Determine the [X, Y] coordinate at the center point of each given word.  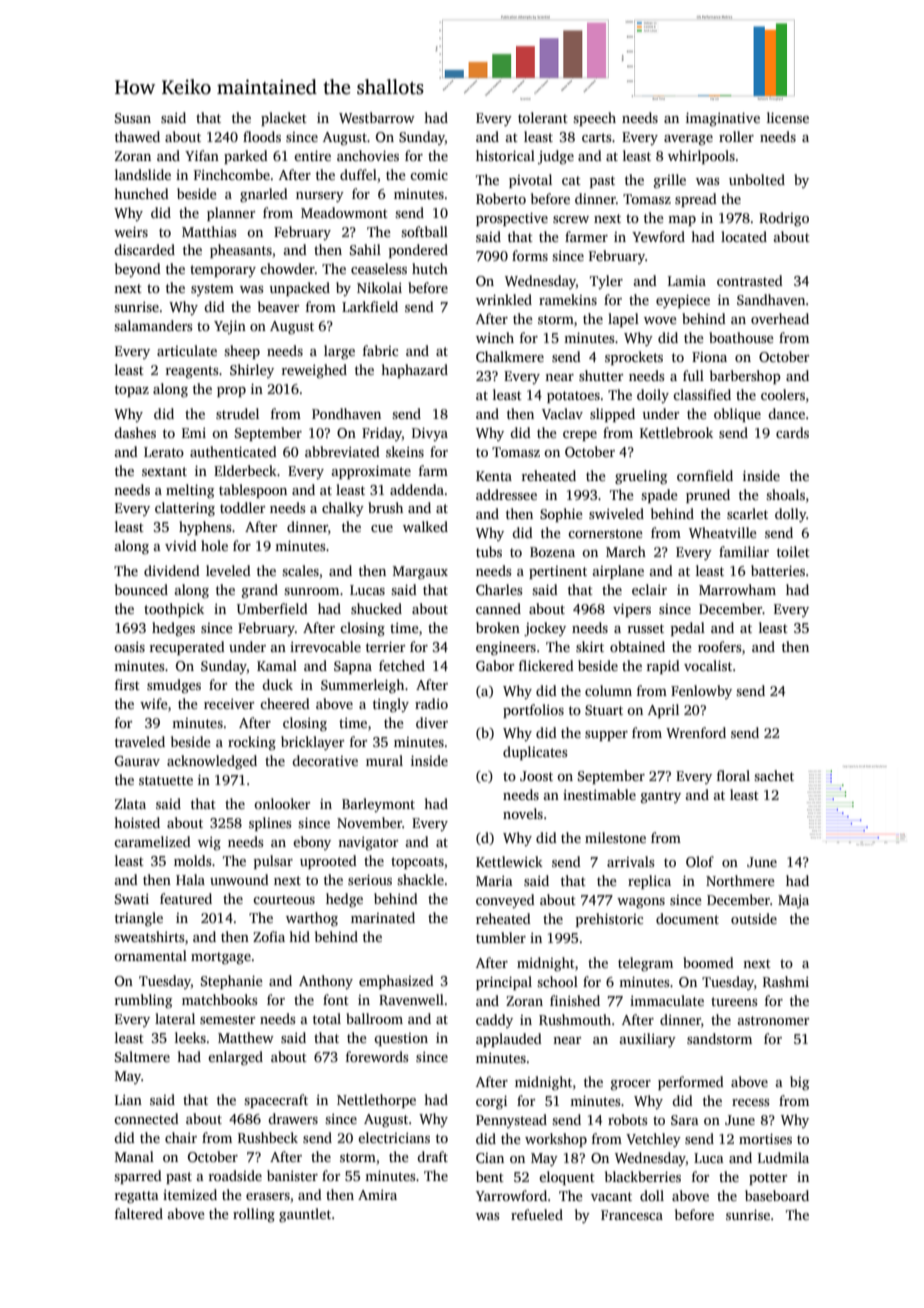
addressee [506, 494]
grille [670, 181]
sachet [774, 775]
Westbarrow [377, 117]
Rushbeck [268, 1137]
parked [246, 157]
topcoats [417, 863]
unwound [239, 879]
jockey [545, 629]
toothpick [174, 610]
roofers [719, 646]
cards [792, 432]
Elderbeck [245, 470]
